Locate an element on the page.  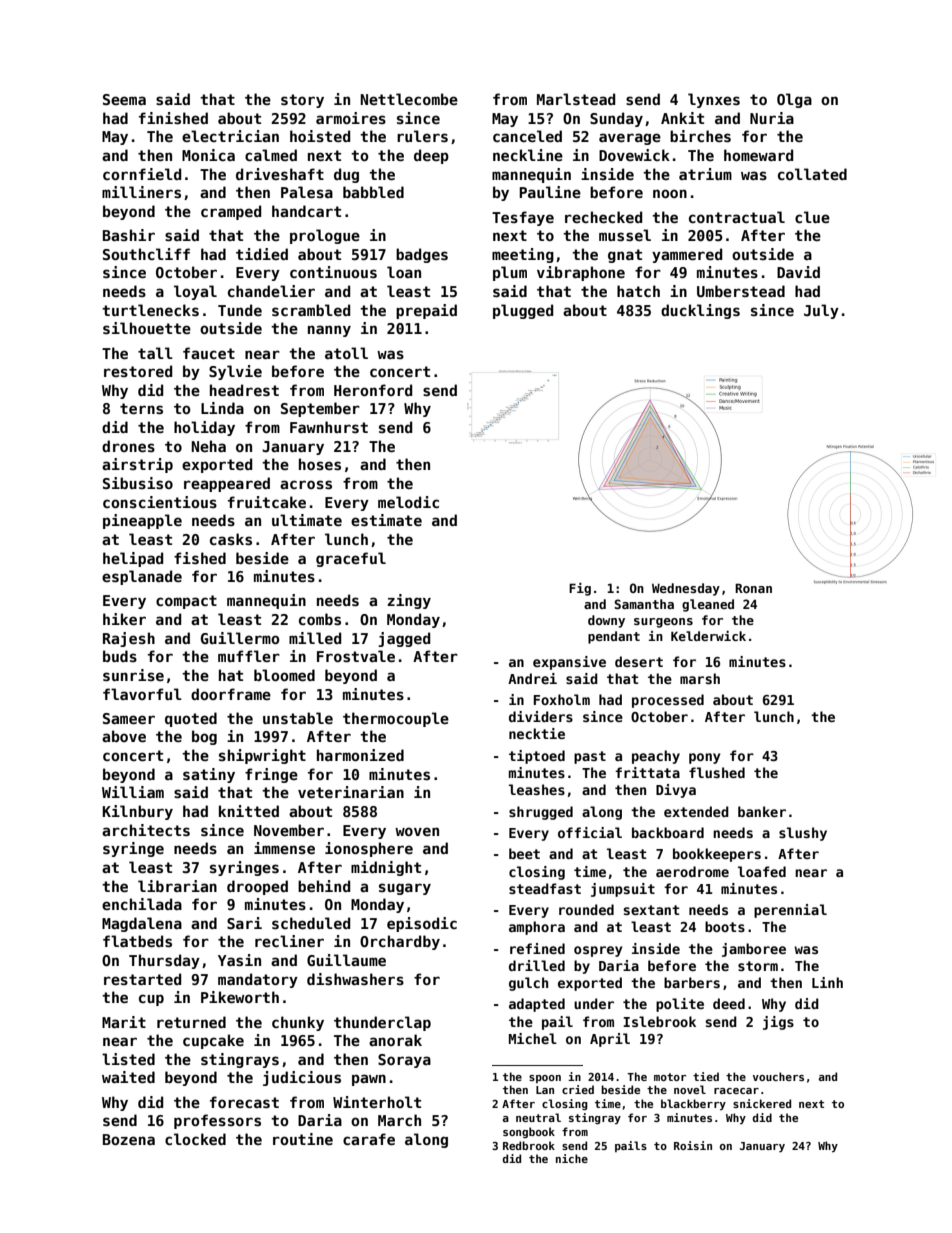
Tesfaye is located at coordinates (523, 218).
